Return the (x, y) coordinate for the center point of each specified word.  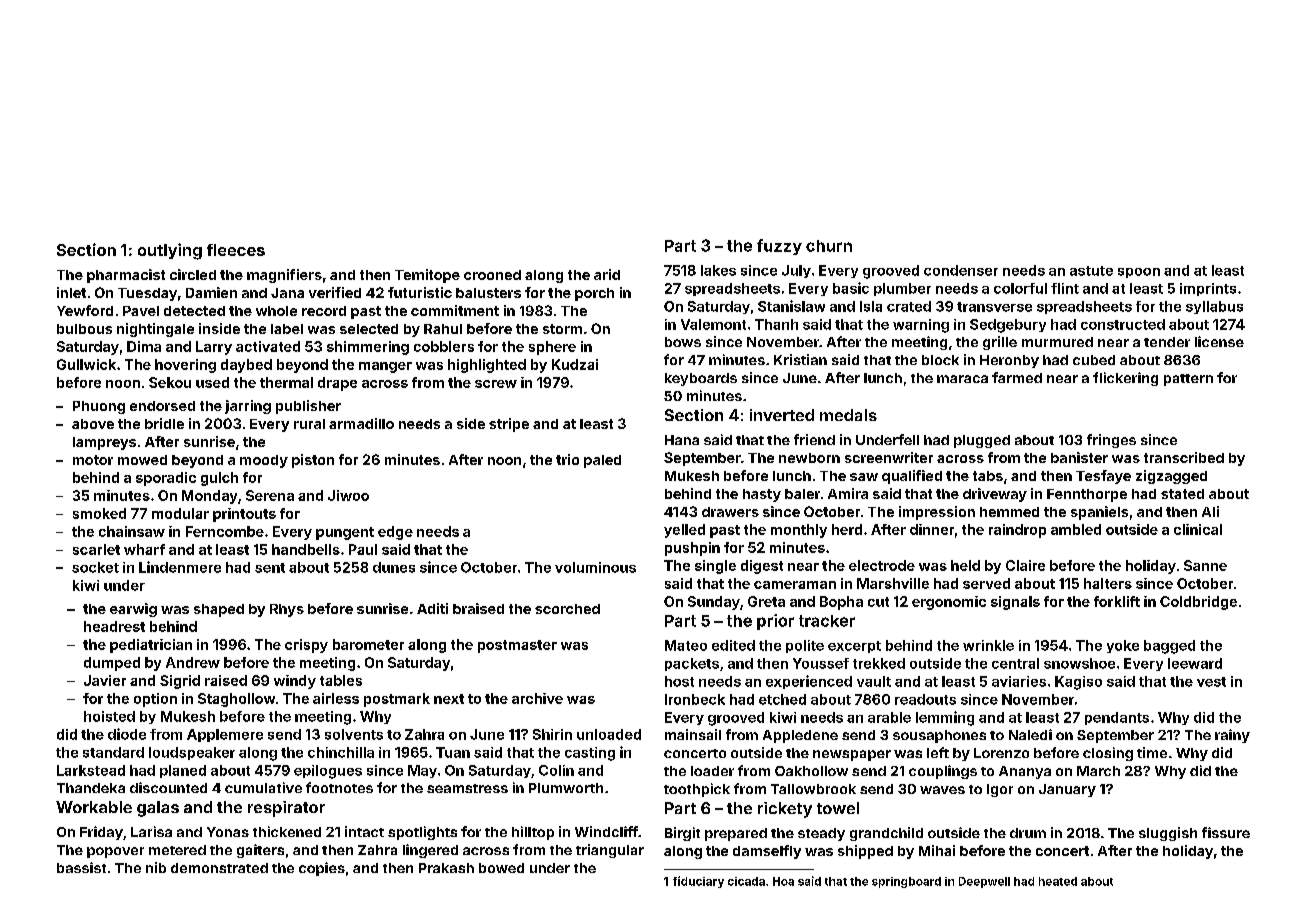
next (449, 699)
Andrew (193, 662)
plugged (982, 441)
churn (829, 246)
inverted (782, 415)
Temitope (427, 276)
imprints (1208, 289)
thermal (286, 382)
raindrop (1017, 531)
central (1015, 663)
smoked (99, 513)
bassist (81, 867)
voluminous (595, 567)
